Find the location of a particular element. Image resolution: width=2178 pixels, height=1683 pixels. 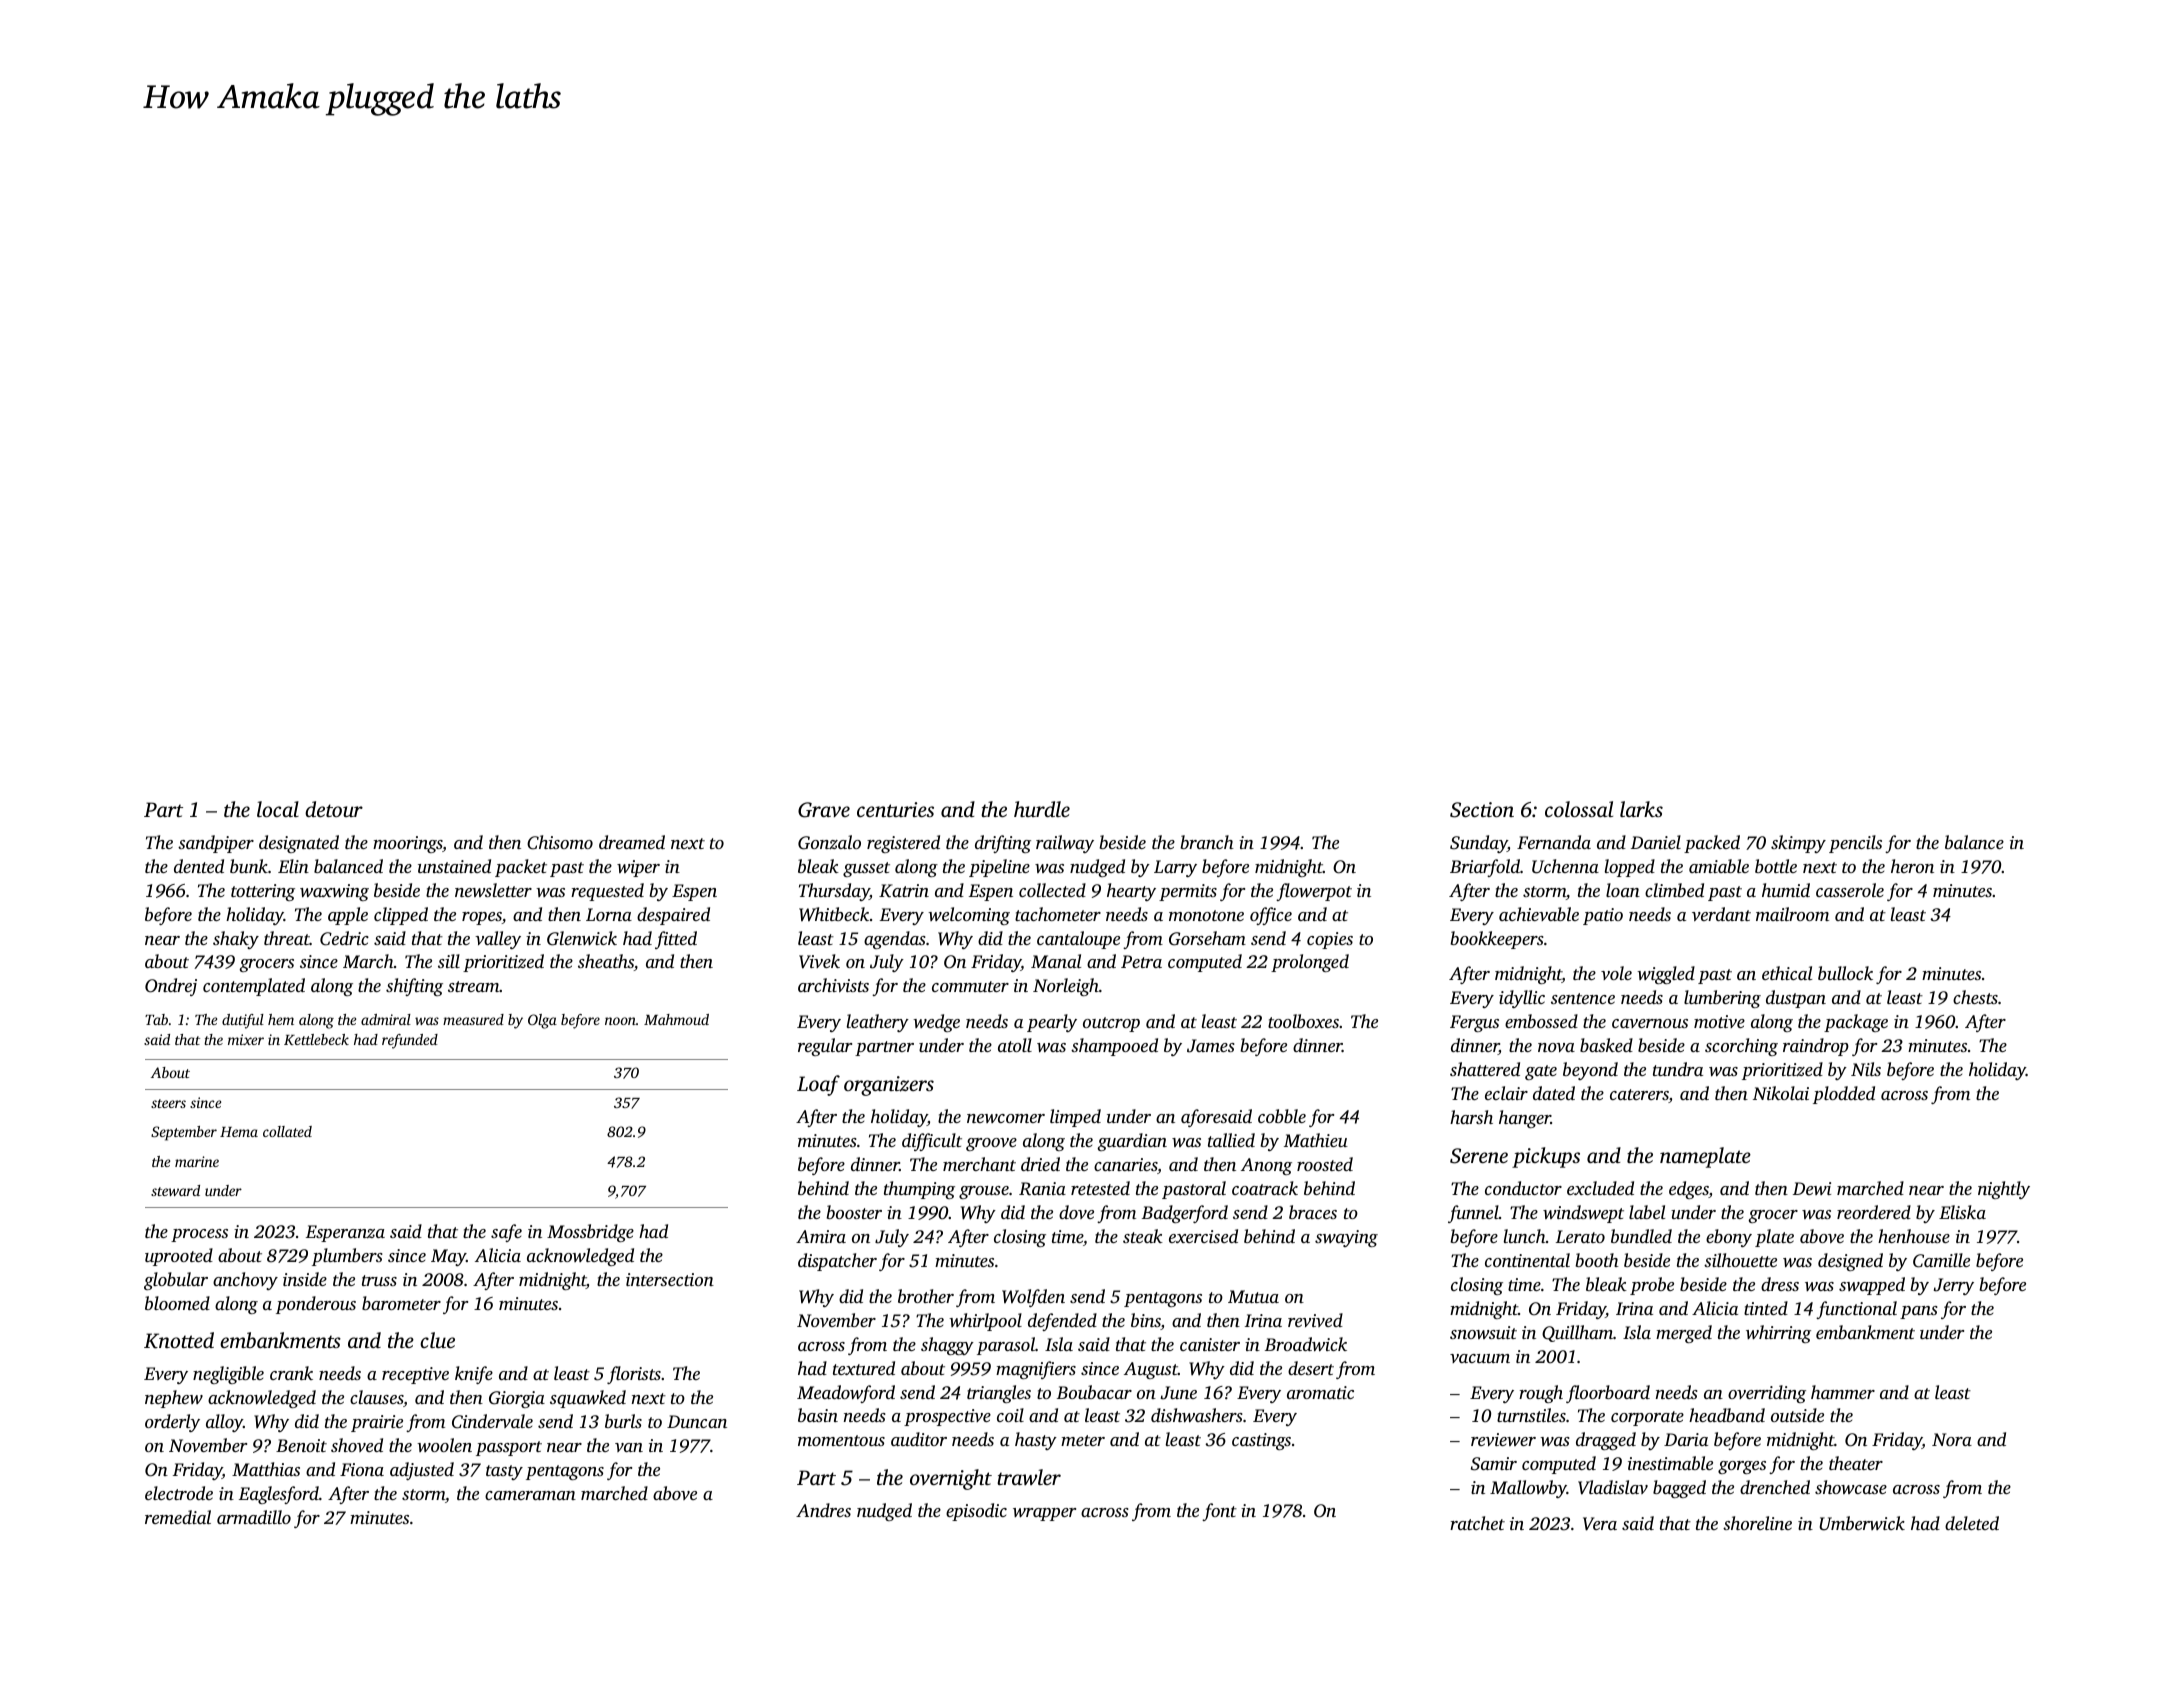

sandpiper is located at coordinates (216, 844).
